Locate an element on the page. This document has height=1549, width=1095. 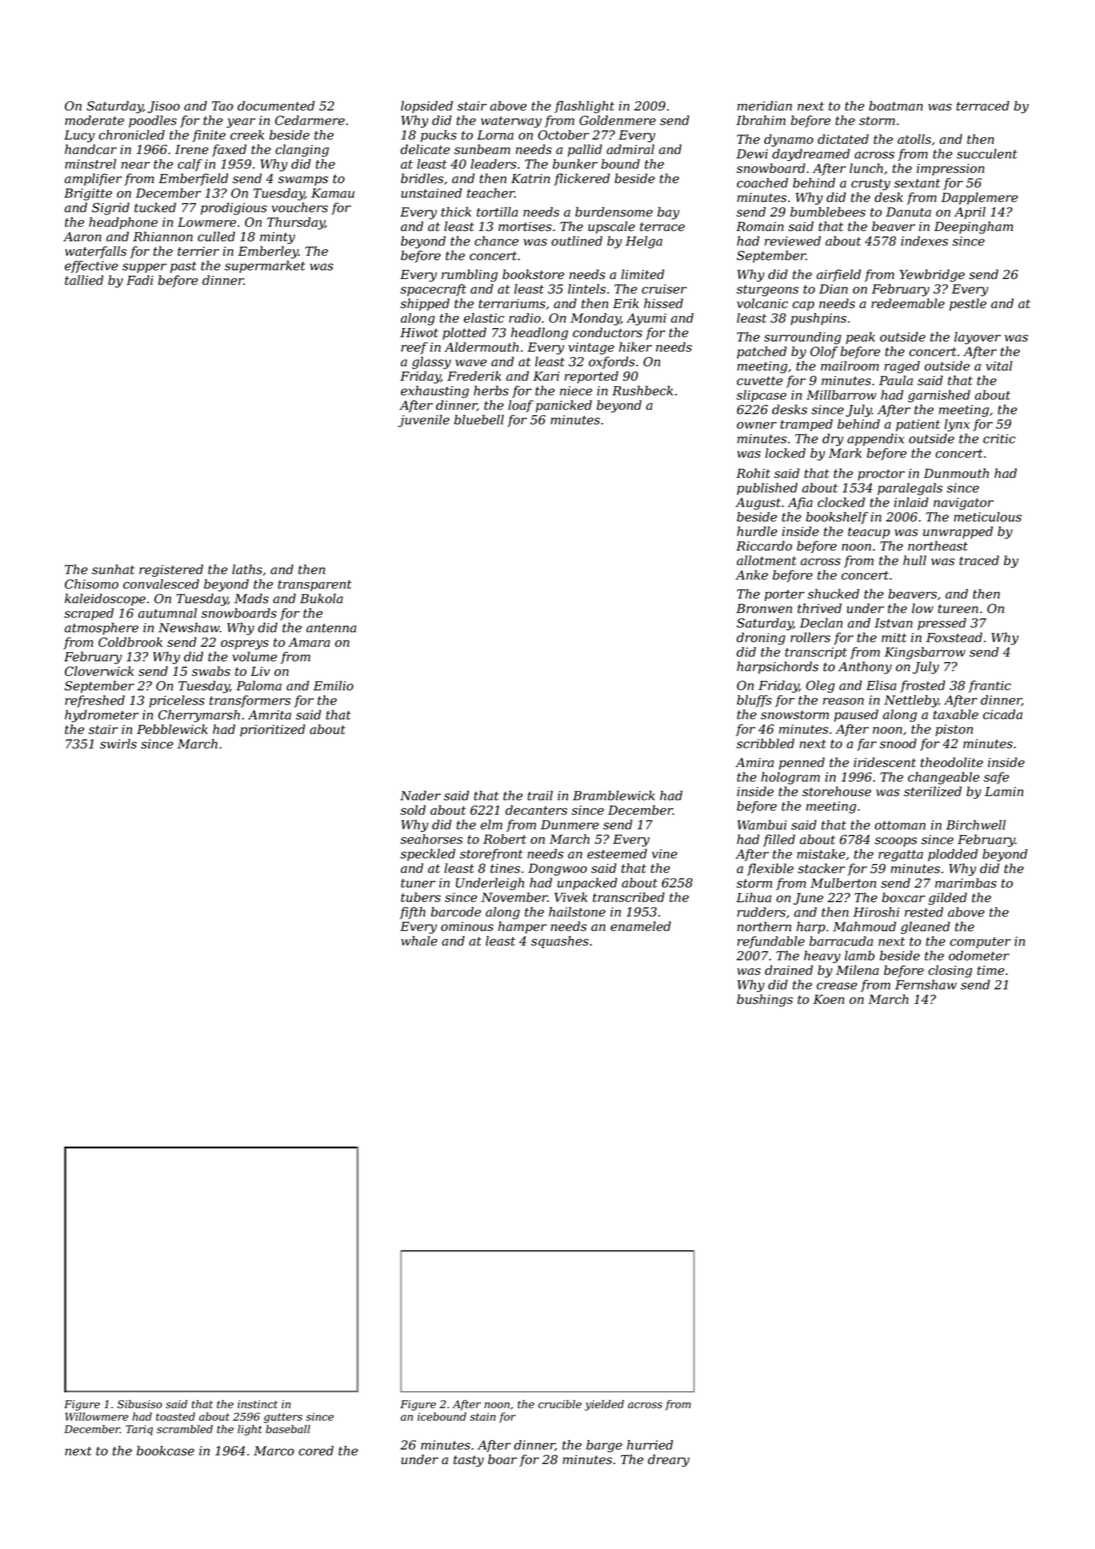
past is located at coordinates (183, 267).
